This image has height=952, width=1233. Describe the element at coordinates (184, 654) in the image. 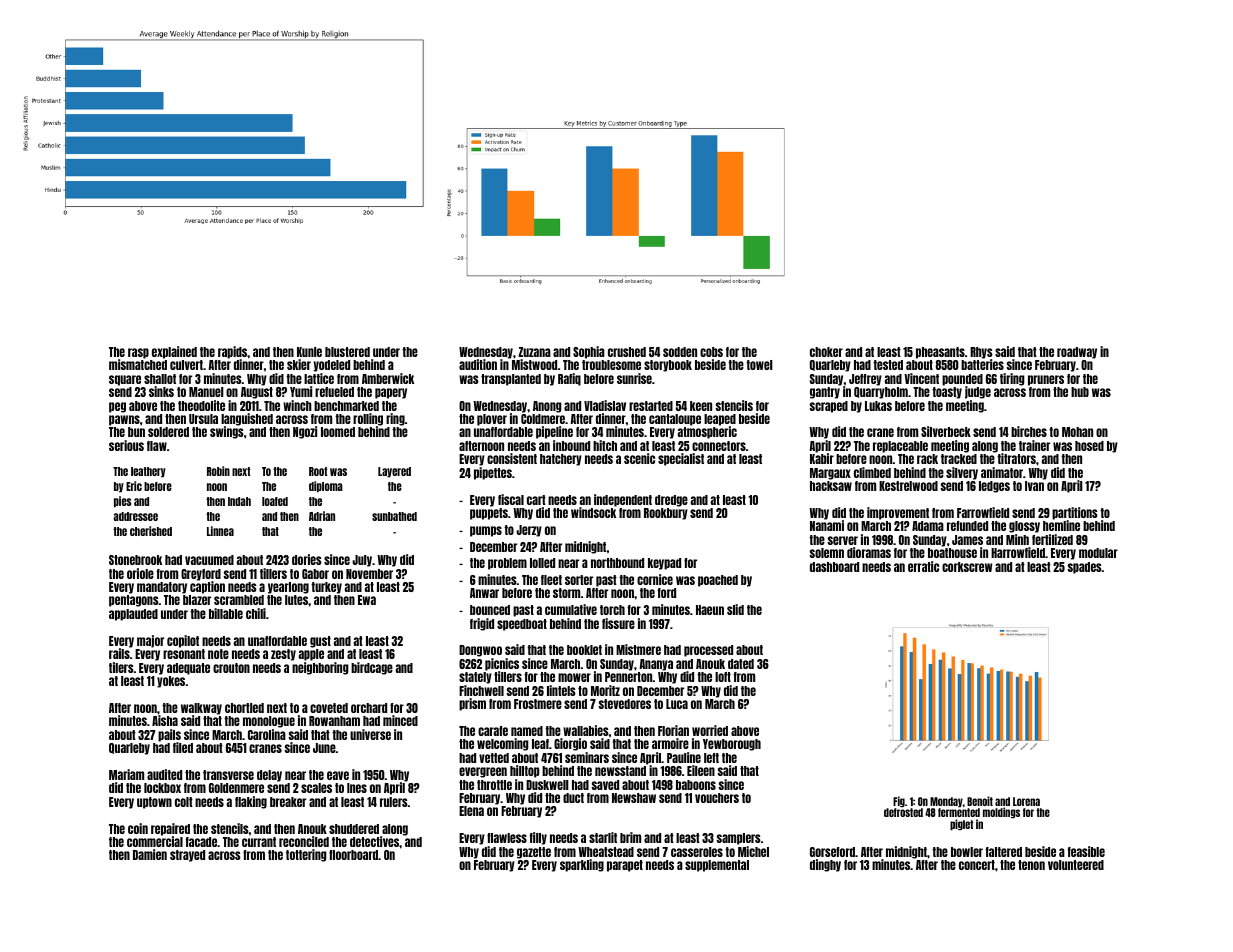

I see `resonant` at that location.
